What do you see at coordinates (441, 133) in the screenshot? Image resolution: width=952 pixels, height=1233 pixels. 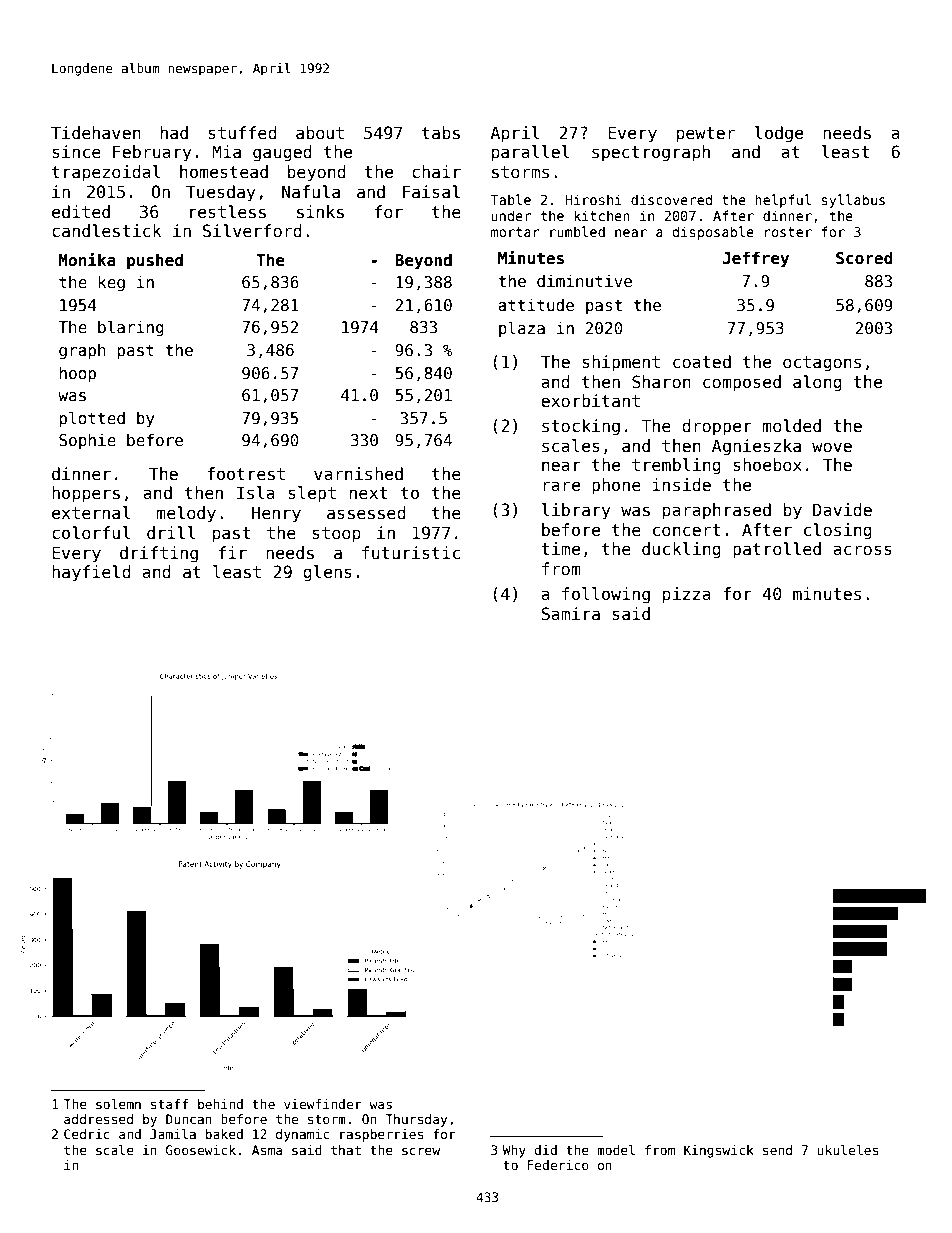 I see `tabs` at bounding box center [441, 133].
